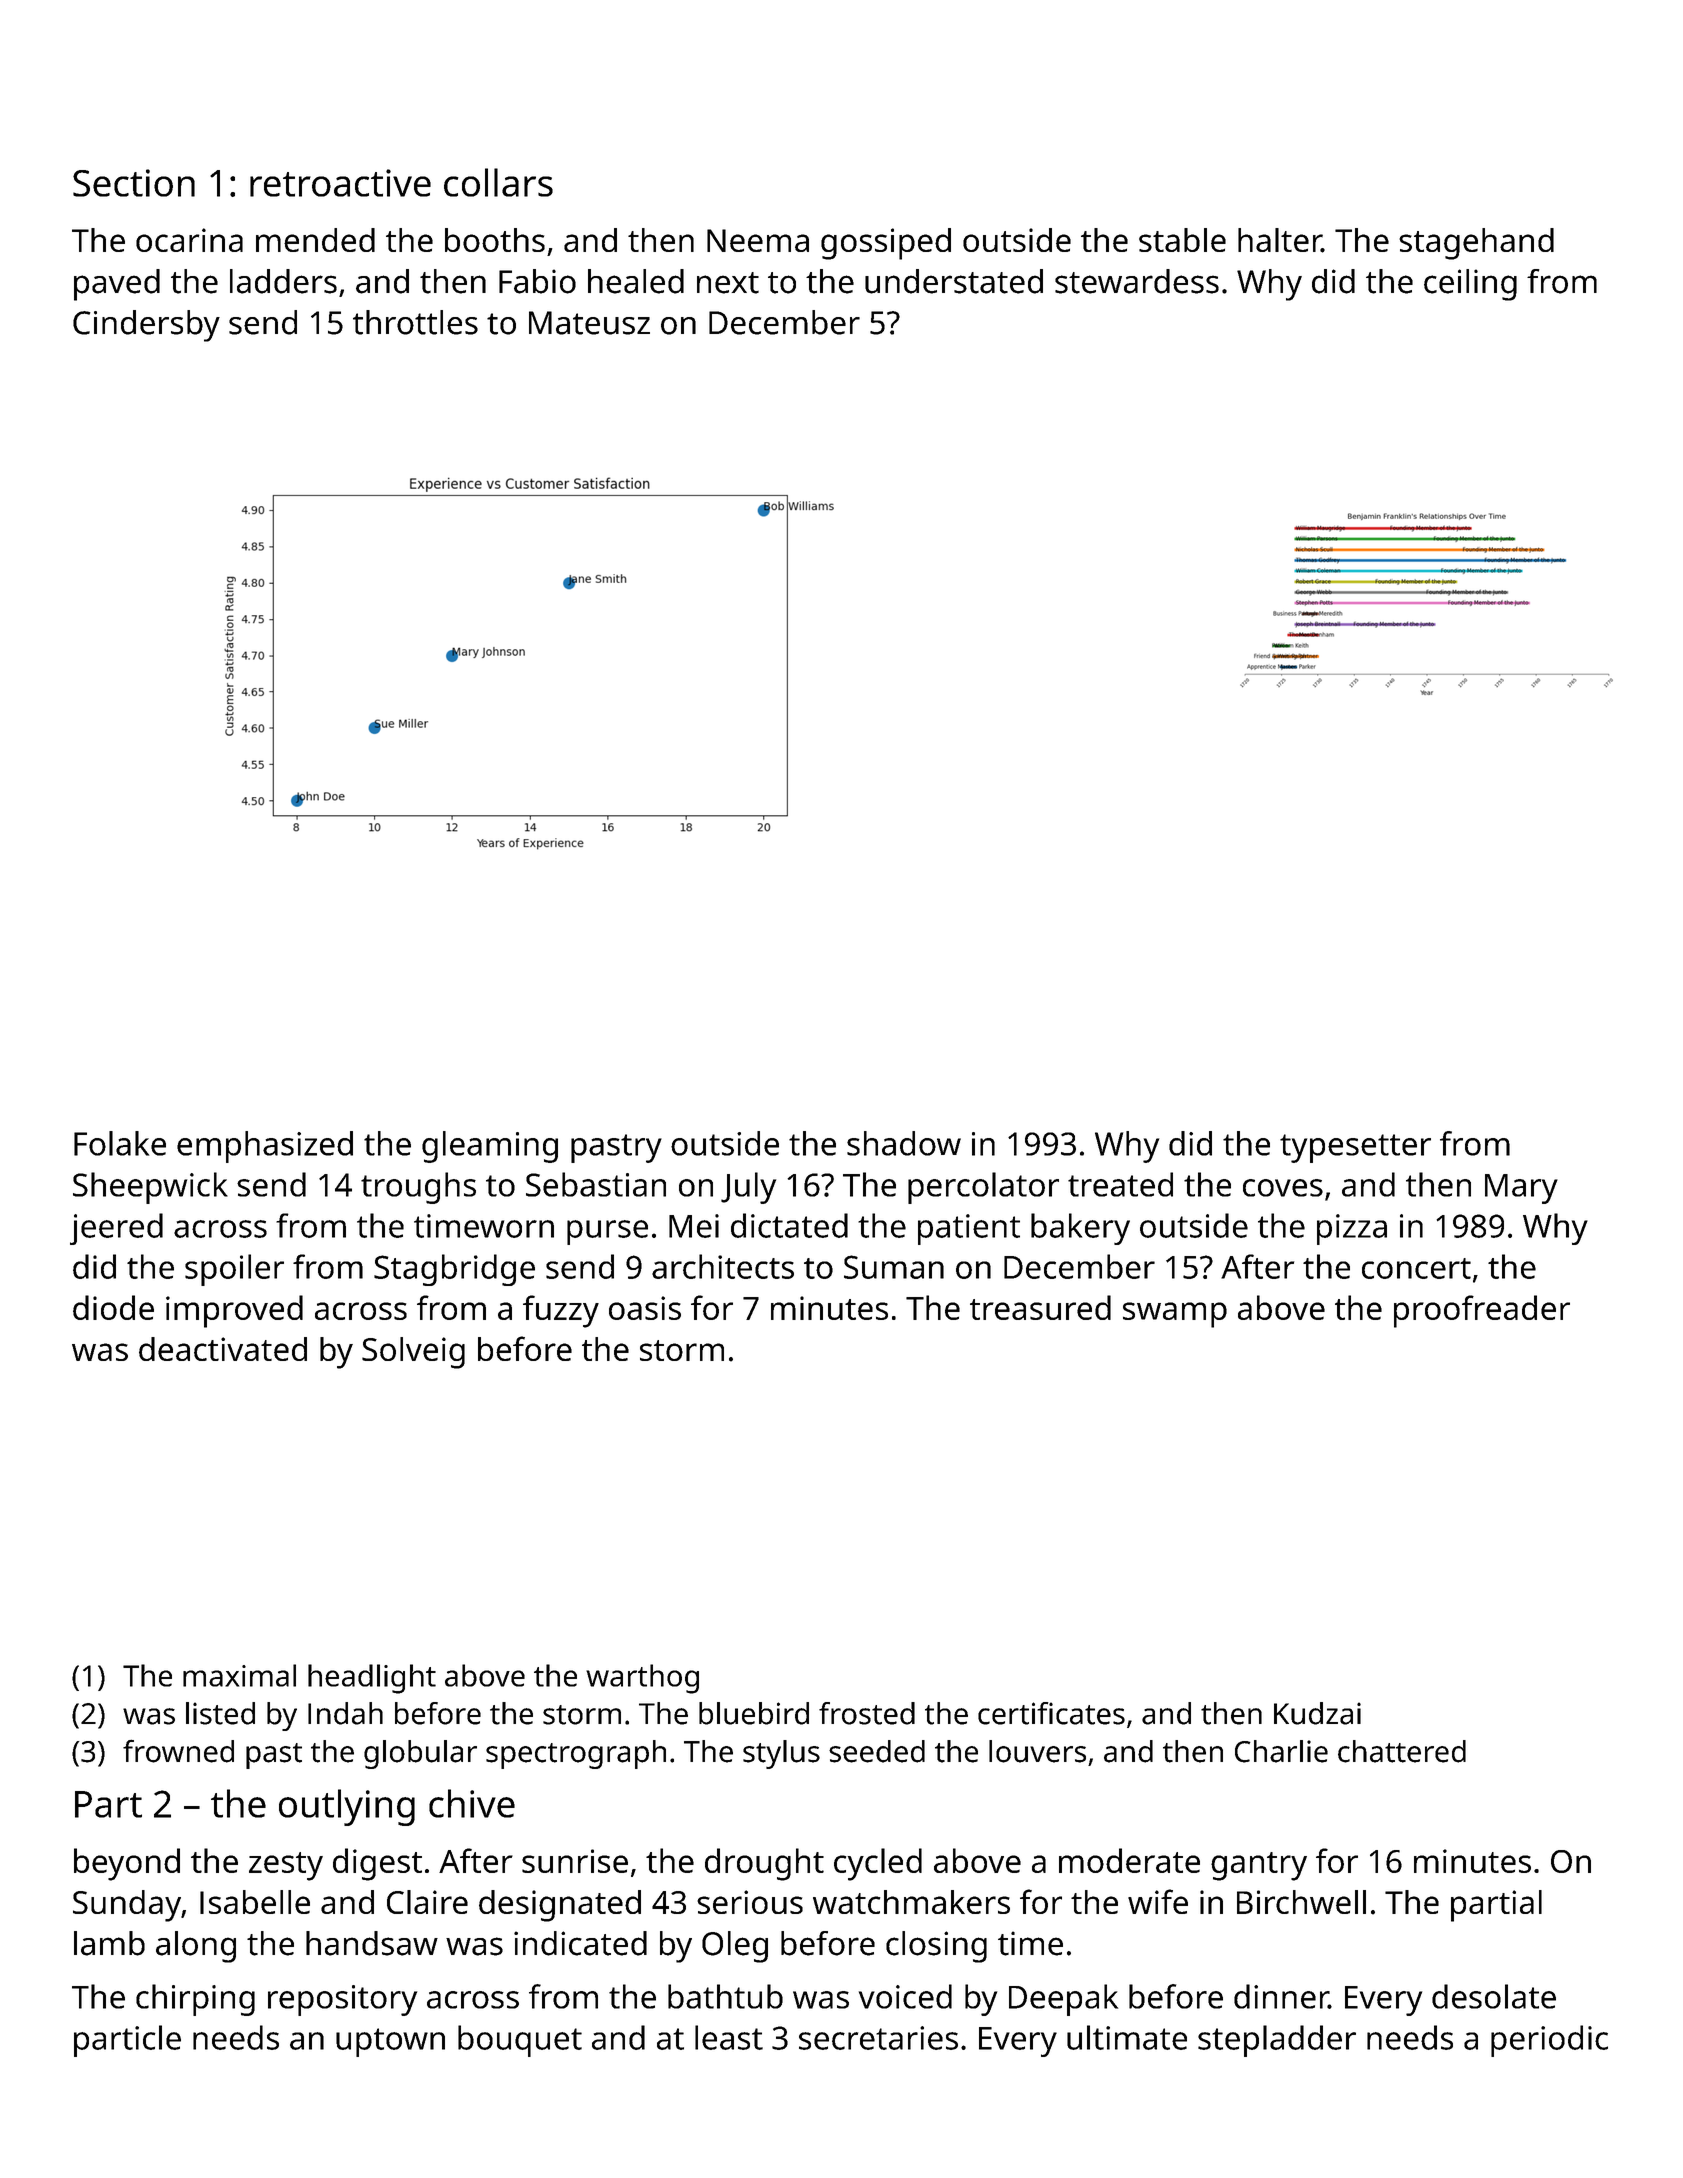 Image resolution: width=1683 pixels, height=2178 pixels. I want to click on coves, so click(1283, 1188).
